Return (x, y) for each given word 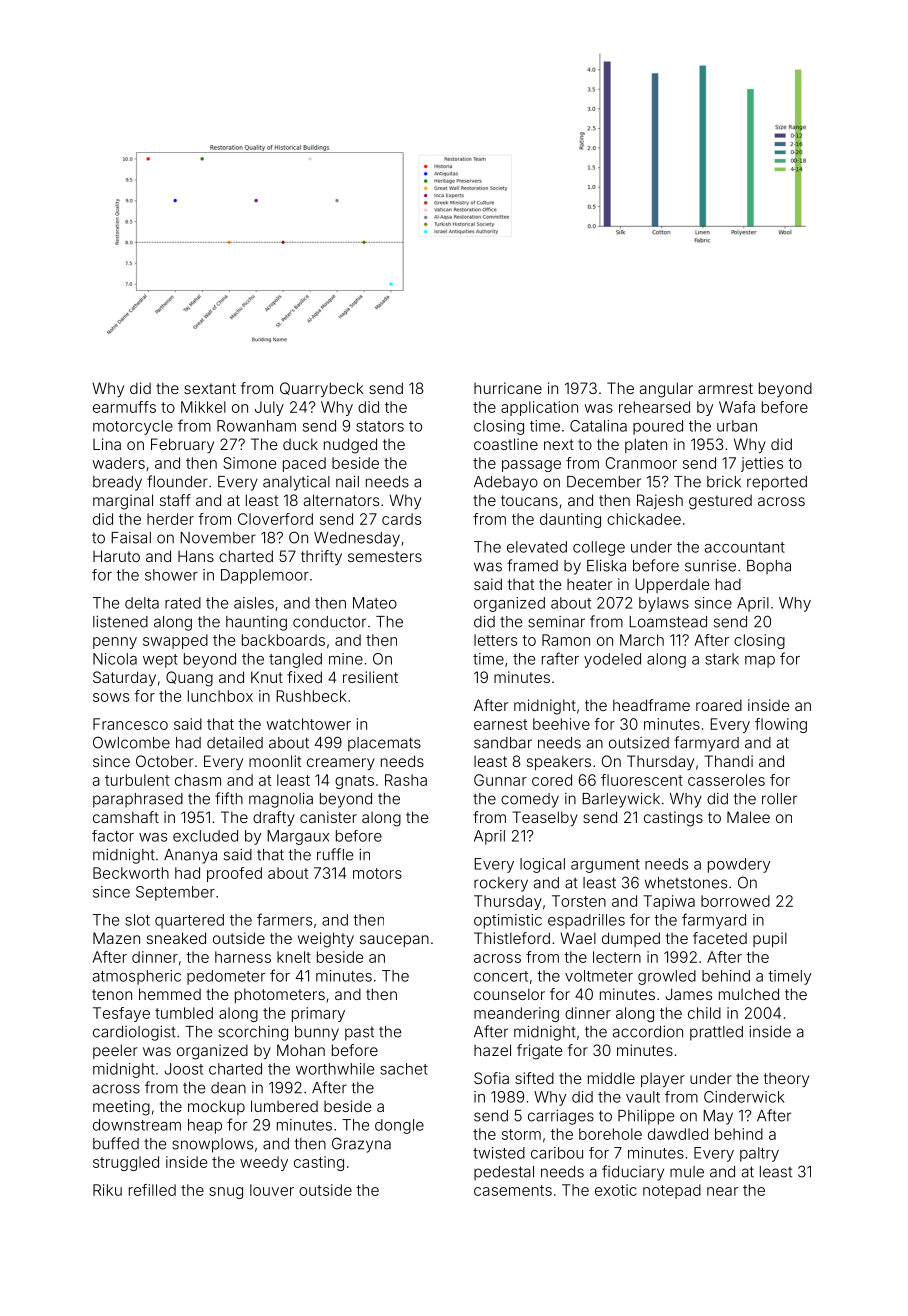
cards (401, 519)
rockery (501, 884)
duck (300, 444)
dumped (631, 939)
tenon (112, 994)
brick (724, 482)
